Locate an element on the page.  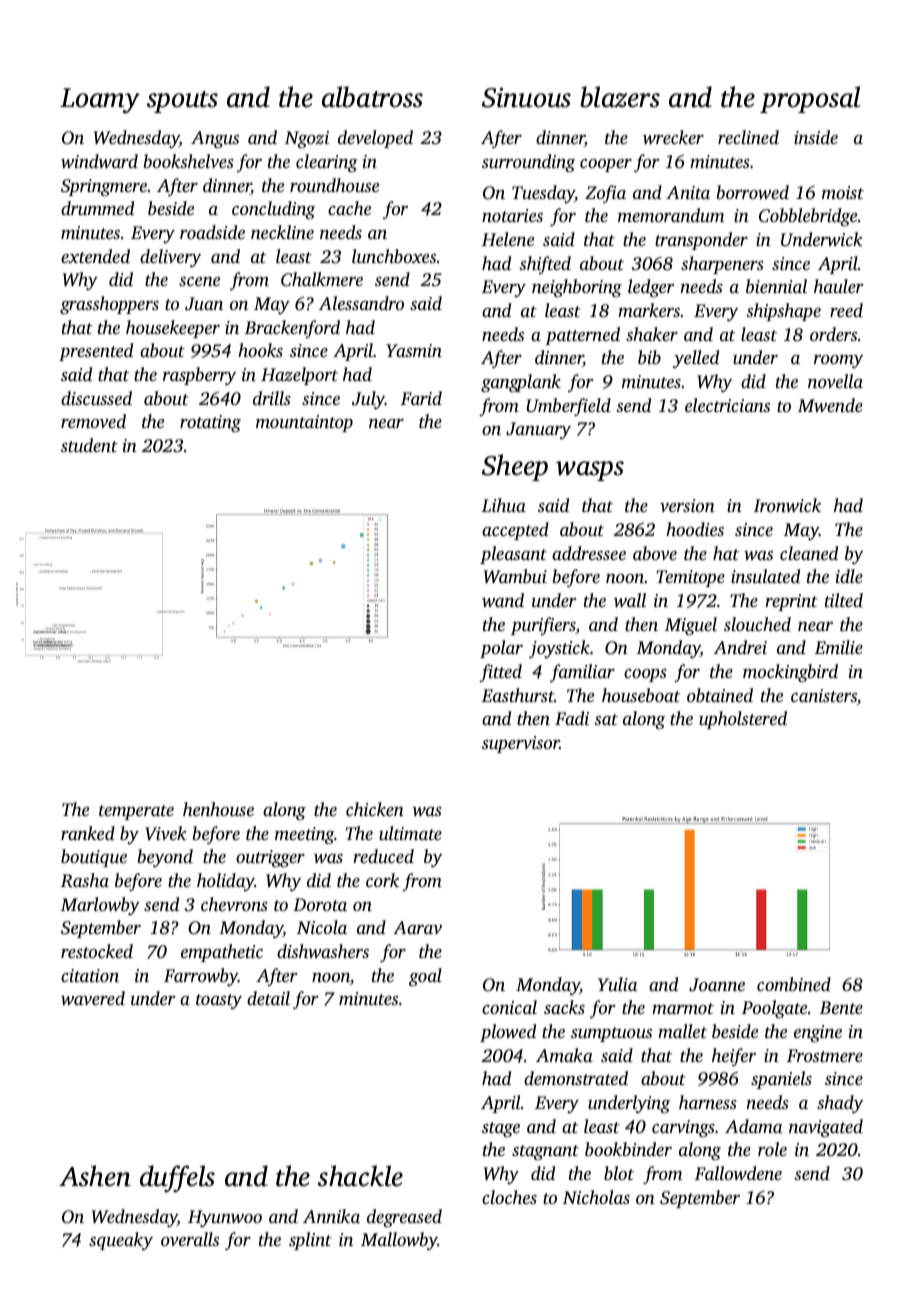
toasty is located at coordinates (219, 1001).
